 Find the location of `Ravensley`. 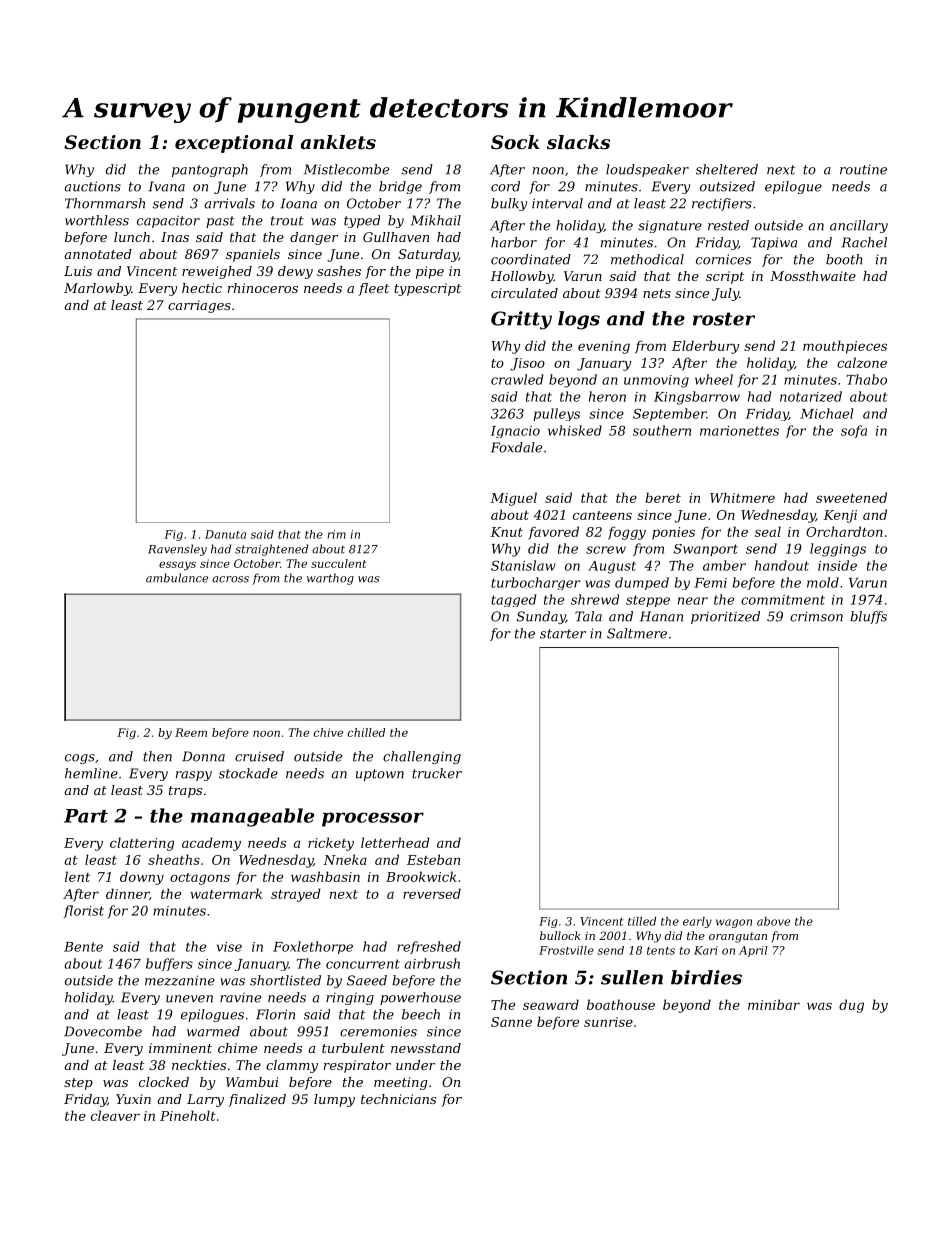

Ravensley is located at coordinates (177, 550).
